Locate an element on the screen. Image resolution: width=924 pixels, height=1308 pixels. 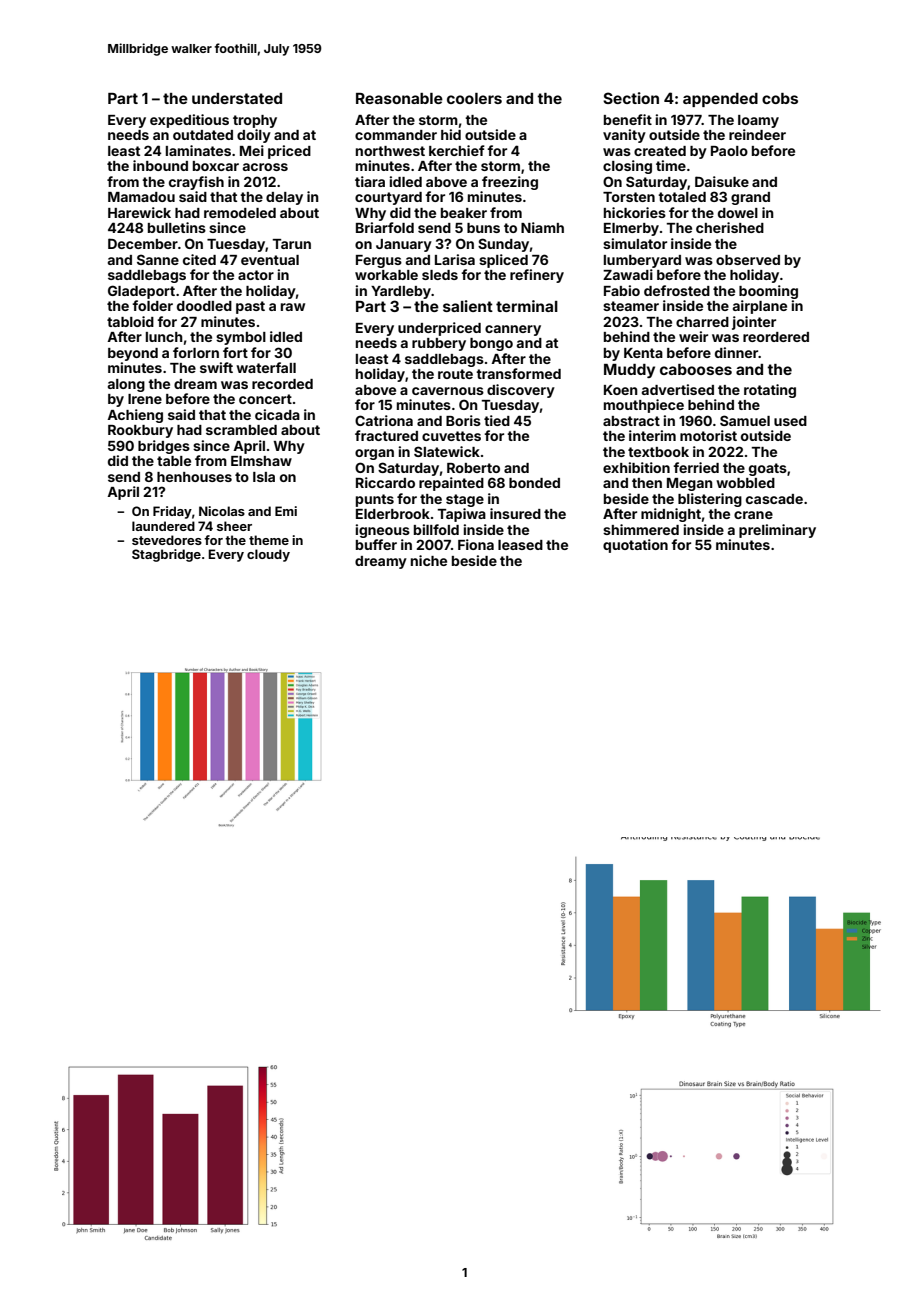
rotating is located at coordinates (770, 391).
